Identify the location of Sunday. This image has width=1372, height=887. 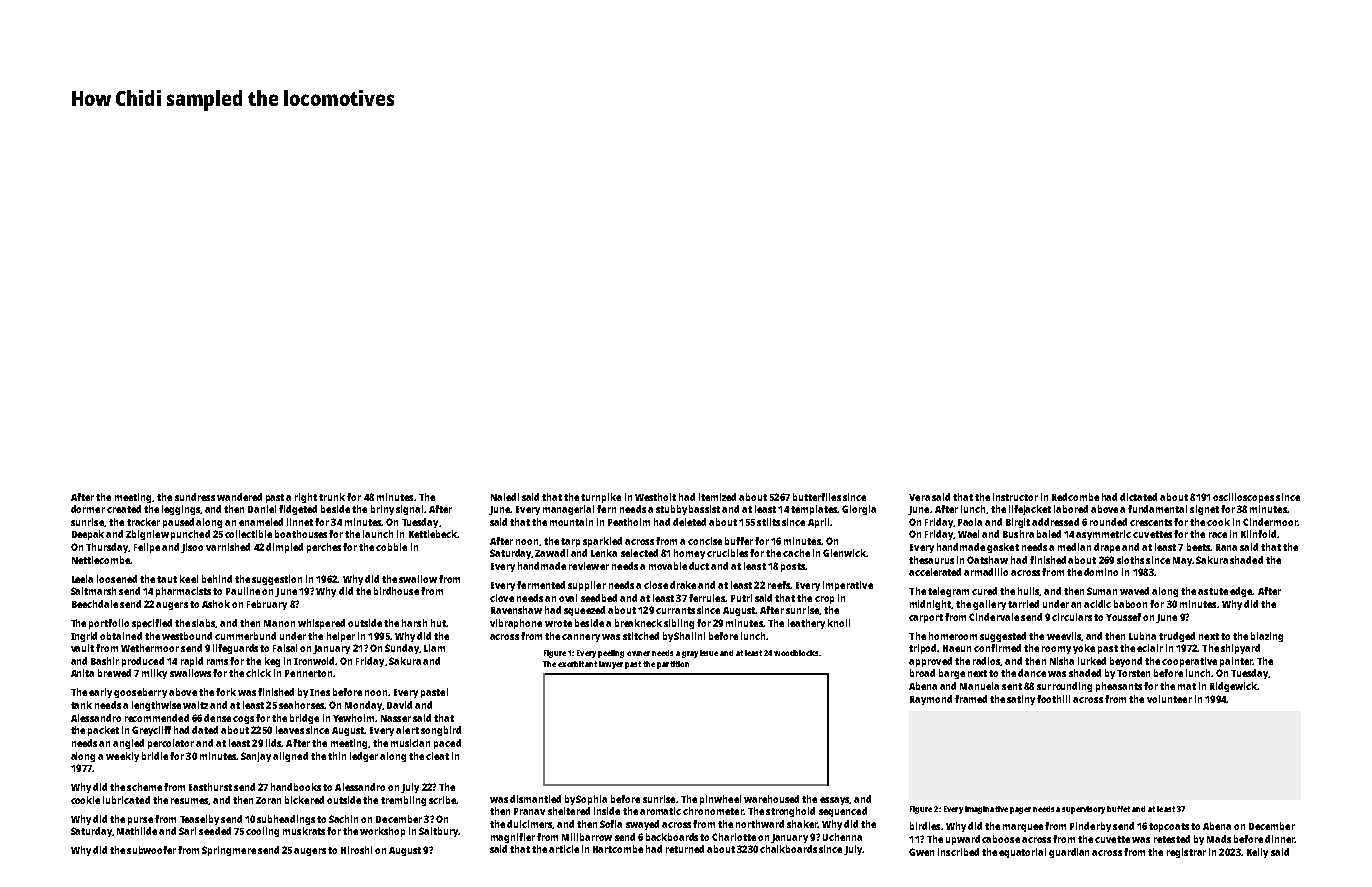
(402, 649).
